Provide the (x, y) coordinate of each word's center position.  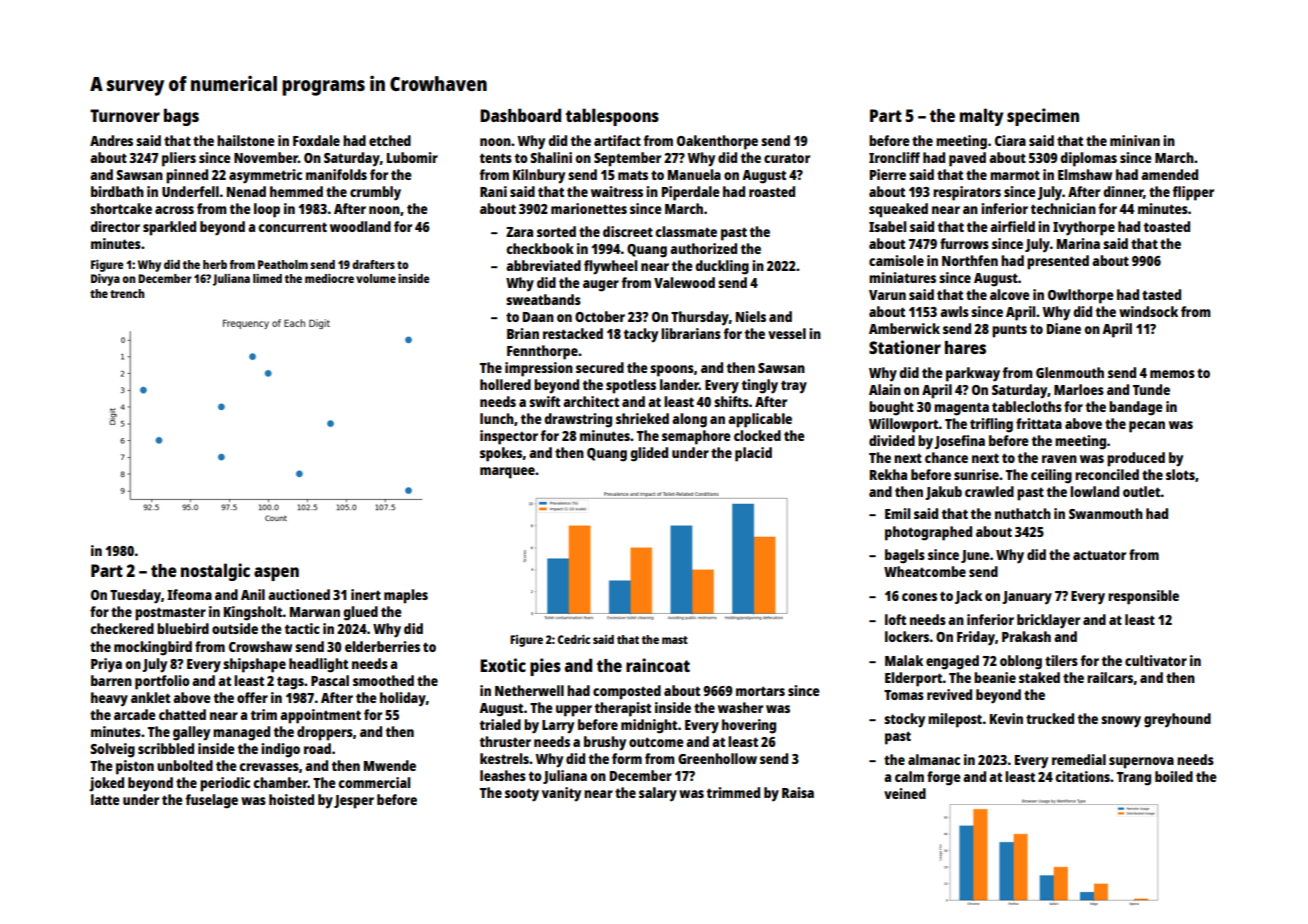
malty (981, 117)
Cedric (574, 639)
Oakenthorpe (717, 142)
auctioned (299, 594)
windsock (1148, 311)
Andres (111, 140)
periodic (225, 784)
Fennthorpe (542, 352)
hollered (505, 384)
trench (127, 293)
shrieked (642, 418)
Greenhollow (717, 758)
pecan (1147, 427)
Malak (904, 660)
